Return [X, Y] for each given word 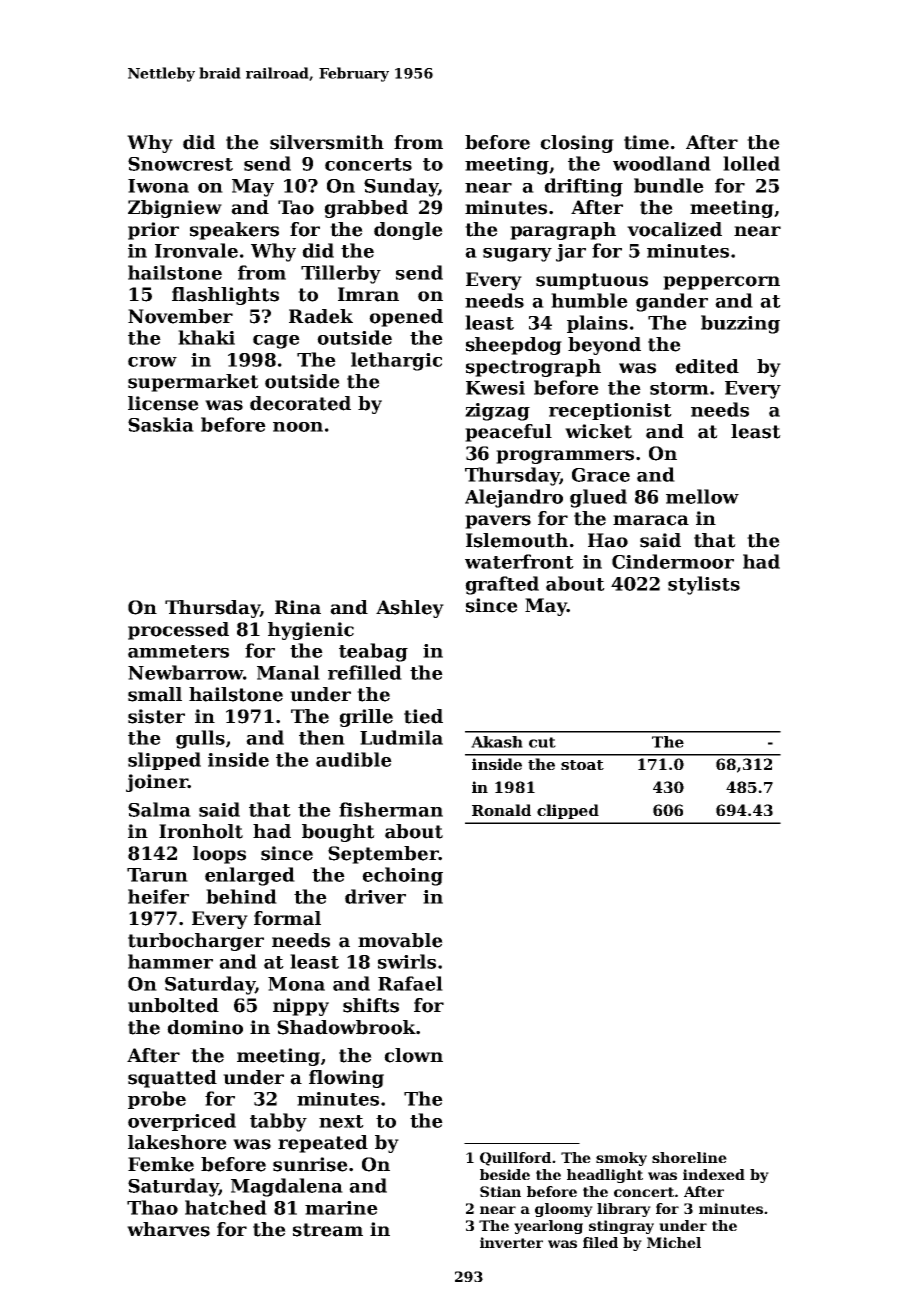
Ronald [501, 810]
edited [707, 366]
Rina [298, 607]
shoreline [689, 1157]
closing [577, 144]
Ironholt [201, 831]
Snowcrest [180, 164]
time [646, 142]
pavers [498, 522]
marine [341, 1208]
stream [328, 1230]
